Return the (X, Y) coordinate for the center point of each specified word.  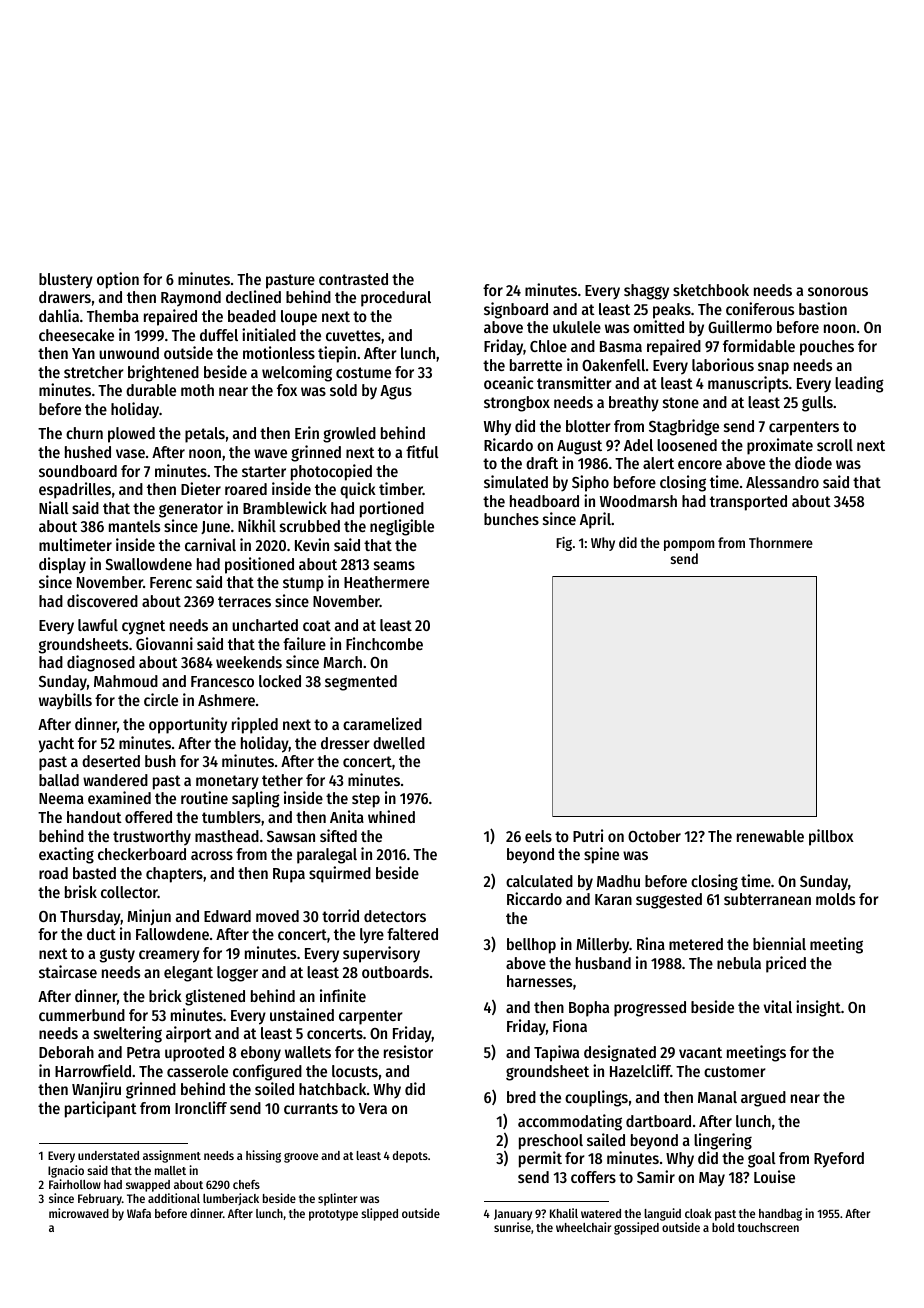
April (595, 520)
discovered (102, 600)
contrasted (353, 279)
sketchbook (711, 290)
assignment (172, 1156)
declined (253, 296)
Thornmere (781, 542)
